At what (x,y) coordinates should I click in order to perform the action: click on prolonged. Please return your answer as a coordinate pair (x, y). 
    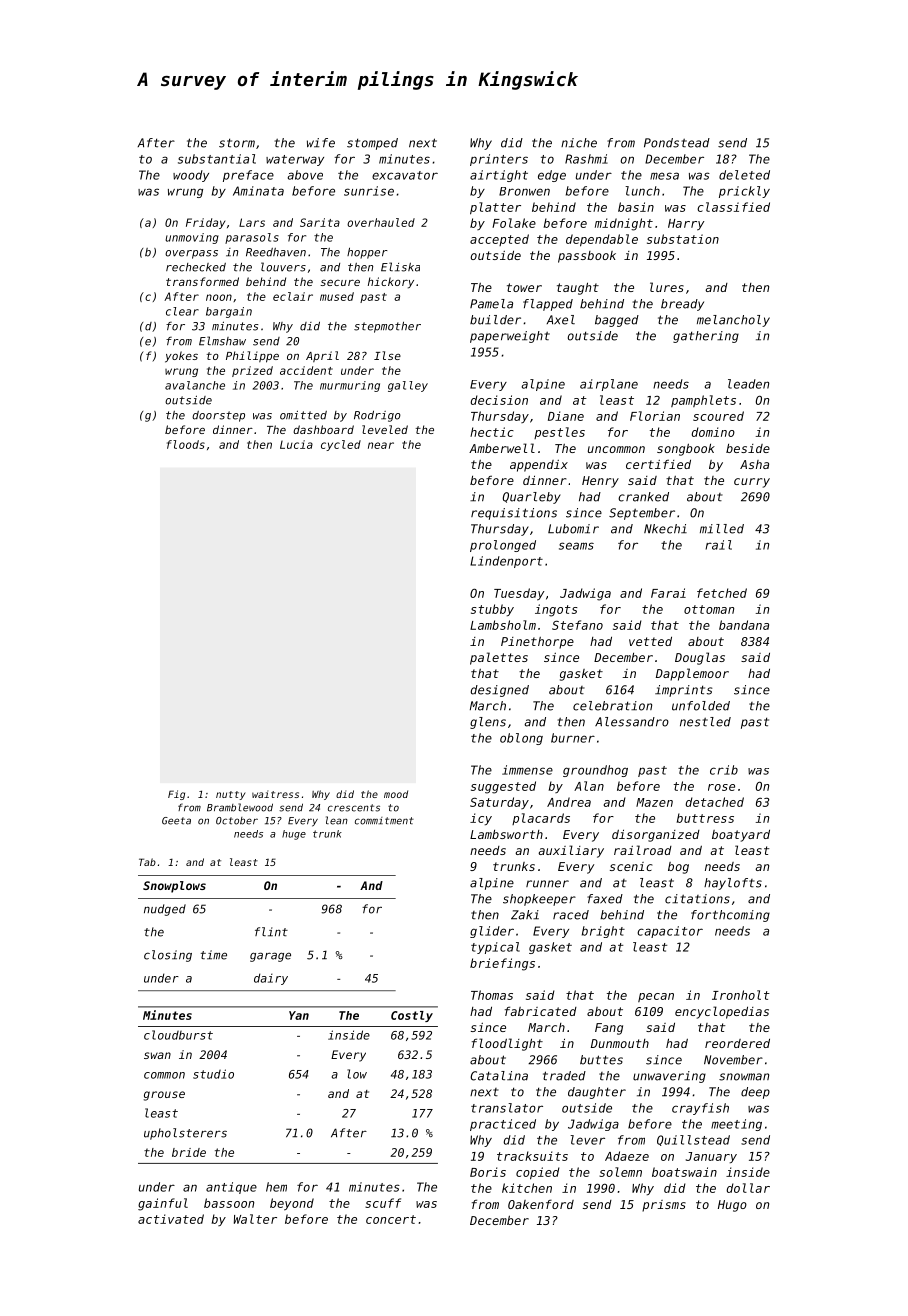
    Looking at the image, I should click on (503, 546).
